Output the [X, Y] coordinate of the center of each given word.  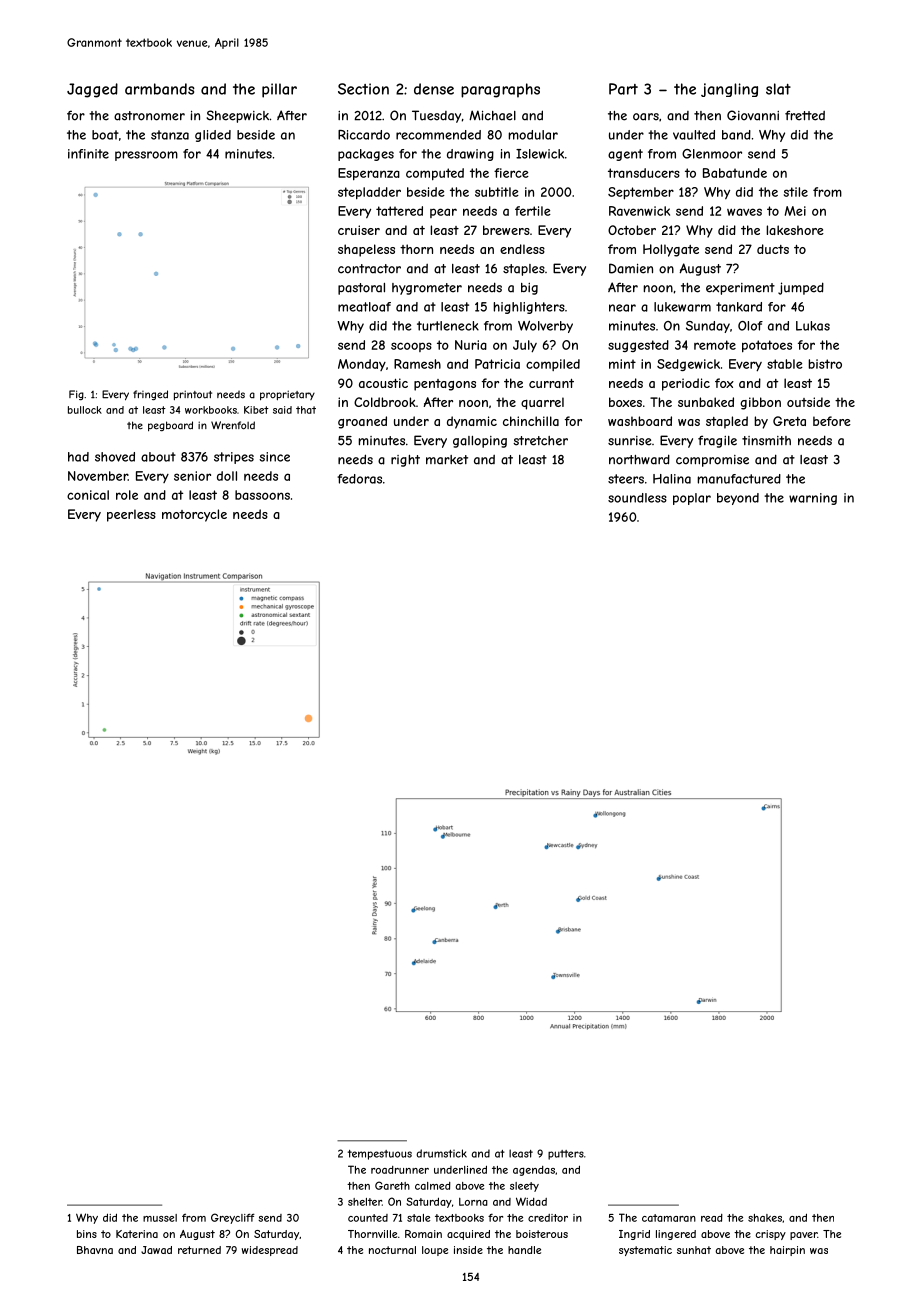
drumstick [441, 1153]
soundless [637, 498]
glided [213, 136]
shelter [365, 1202]
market [447, 460]
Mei [795, 211]
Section [363, 89]
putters [566, 1155]
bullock [85, 410]
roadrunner [400, 1170]
